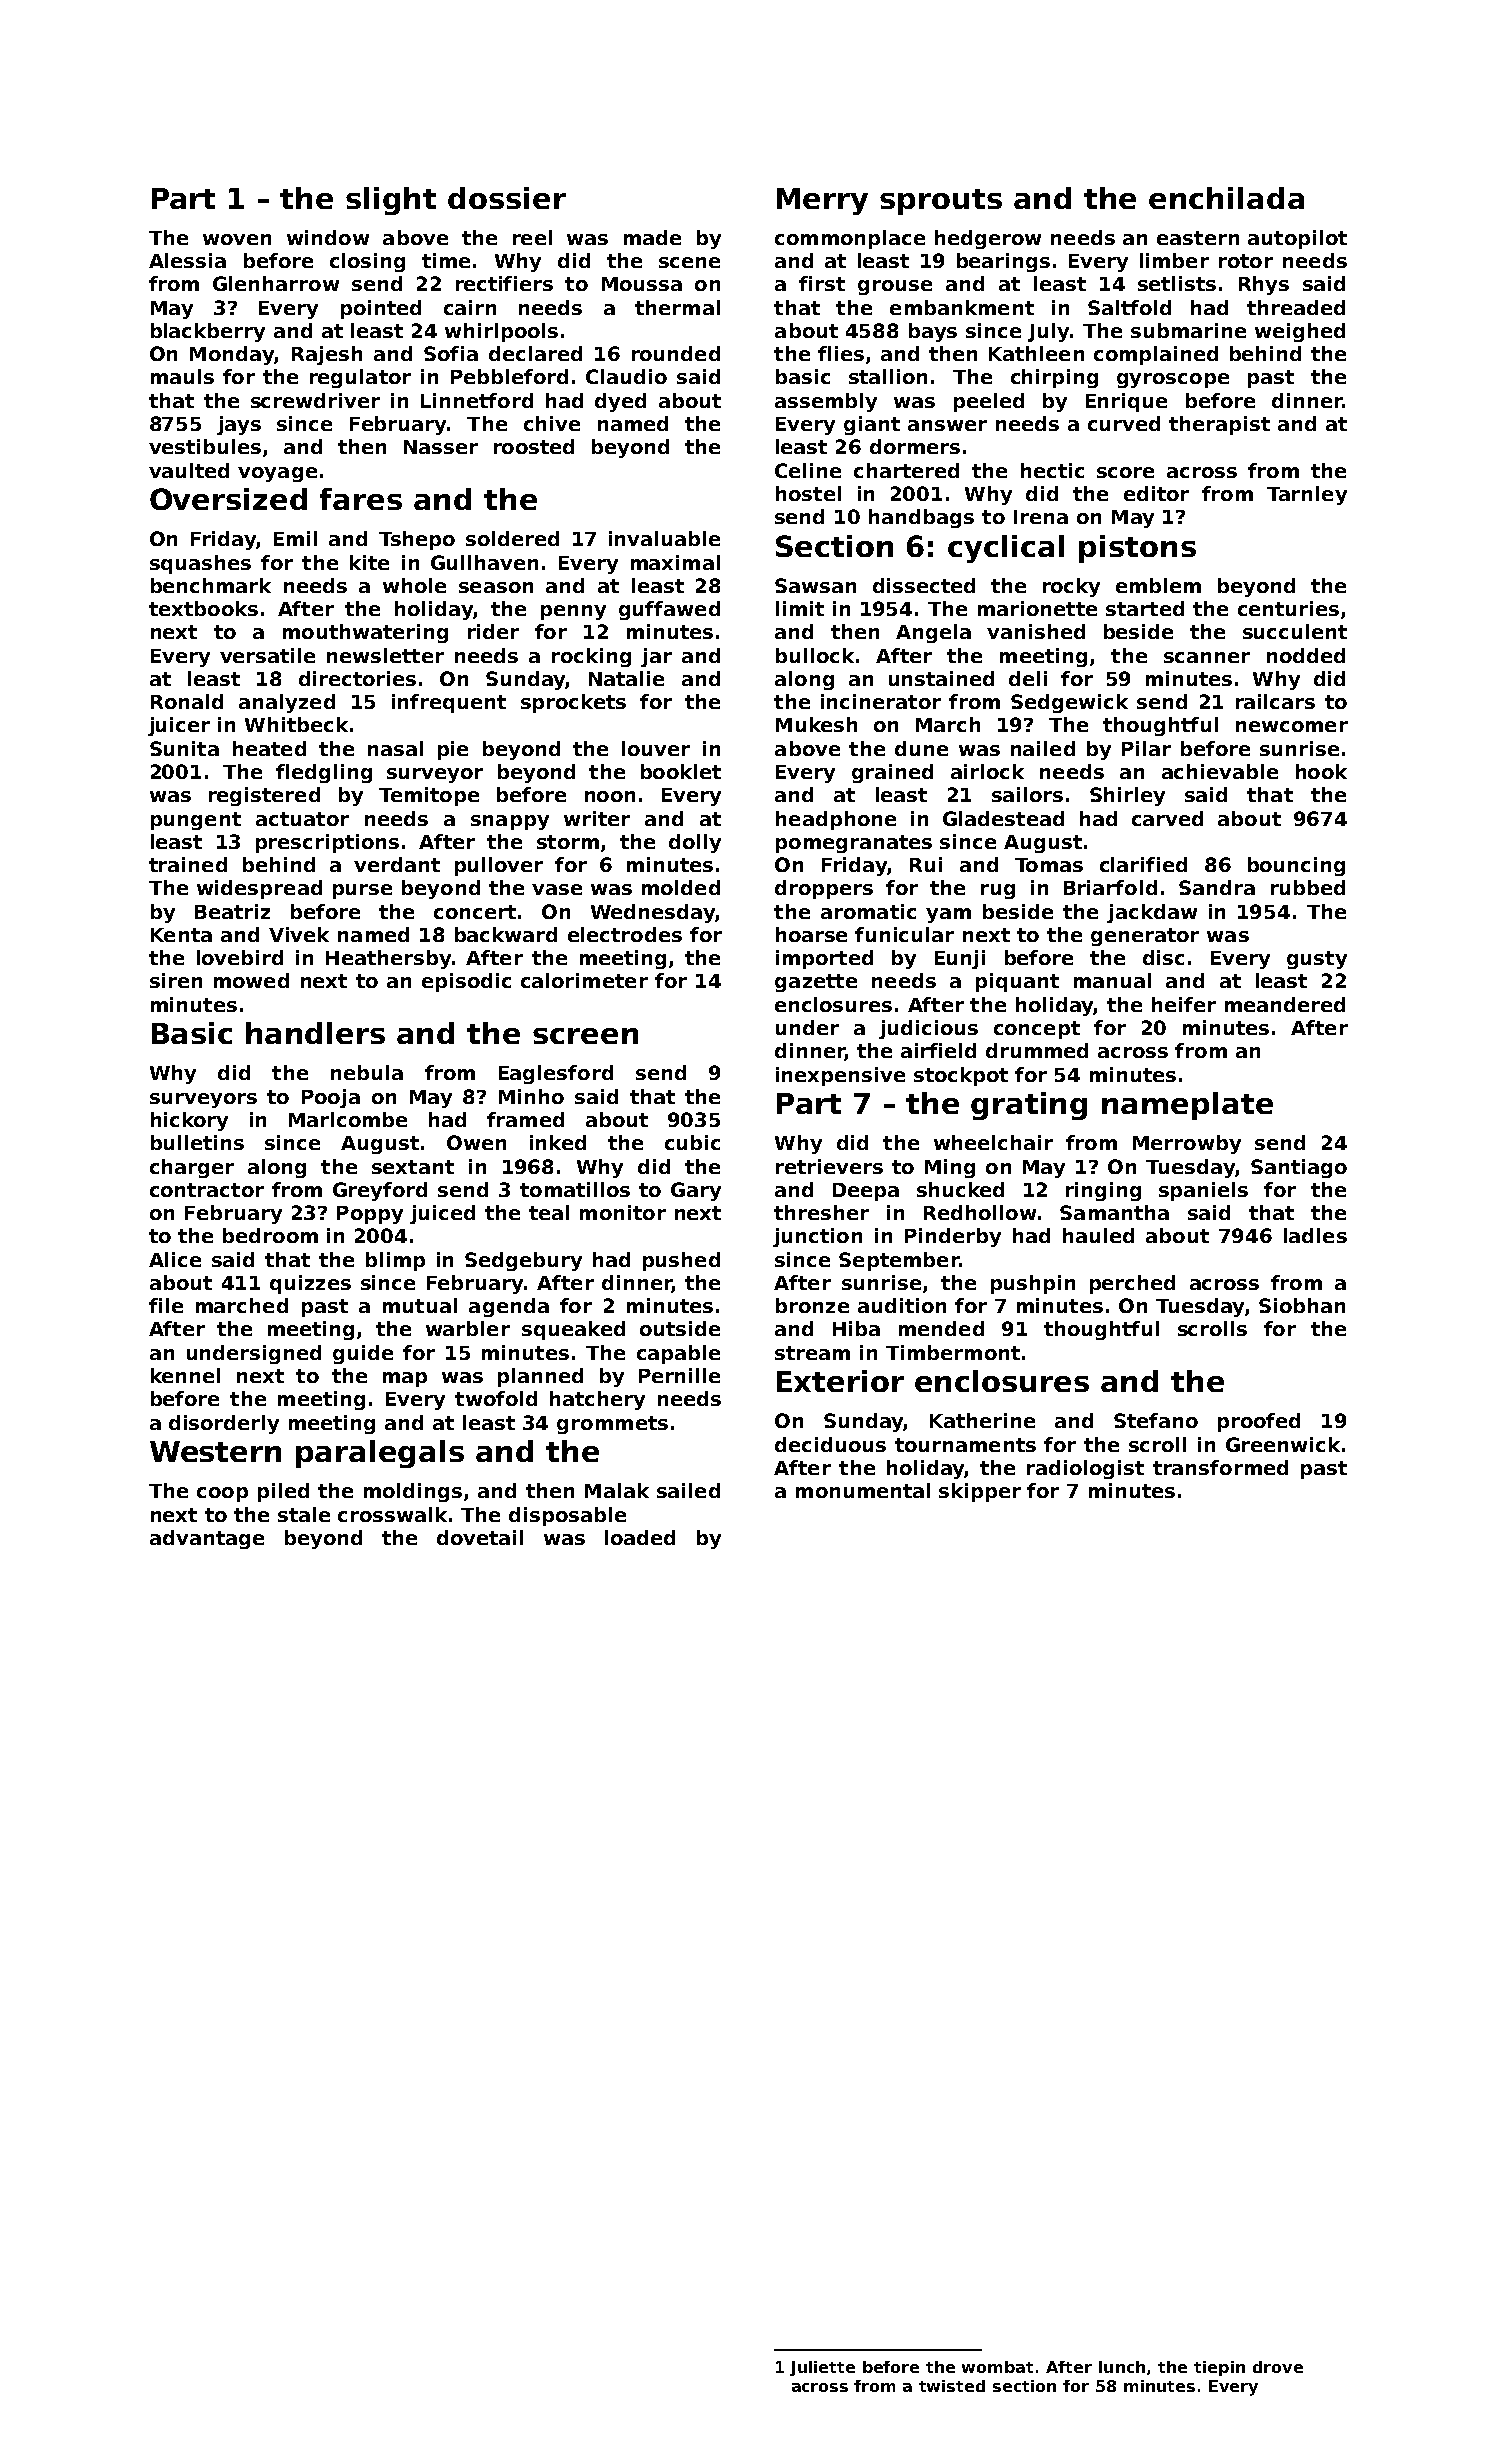 This screenshot has width=1496, height=2464. I want to click on dovetail, so click(480, 1537).
